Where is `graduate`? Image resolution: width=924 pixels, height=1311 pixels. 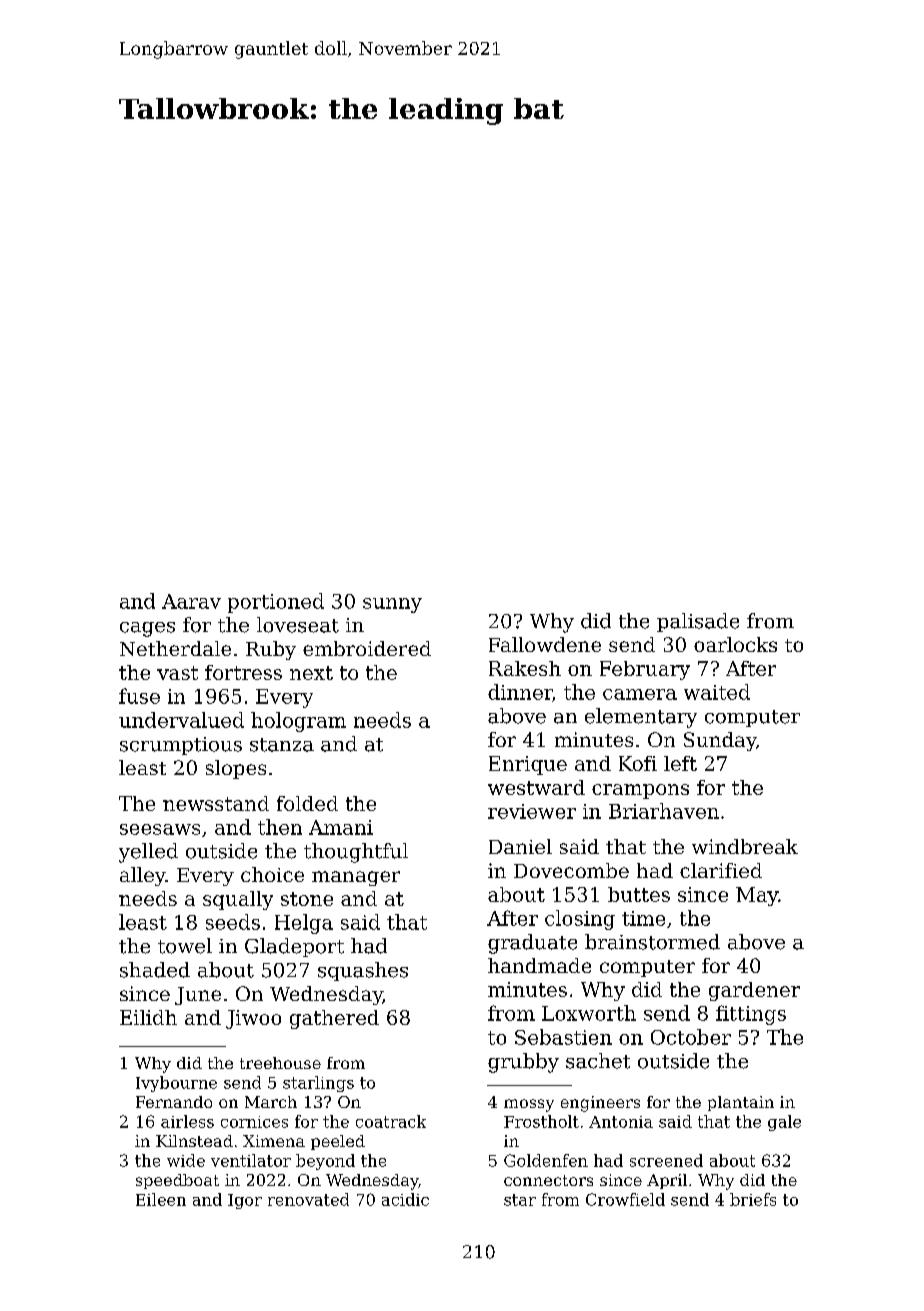 graduate is located at coordinates (532, 944).
